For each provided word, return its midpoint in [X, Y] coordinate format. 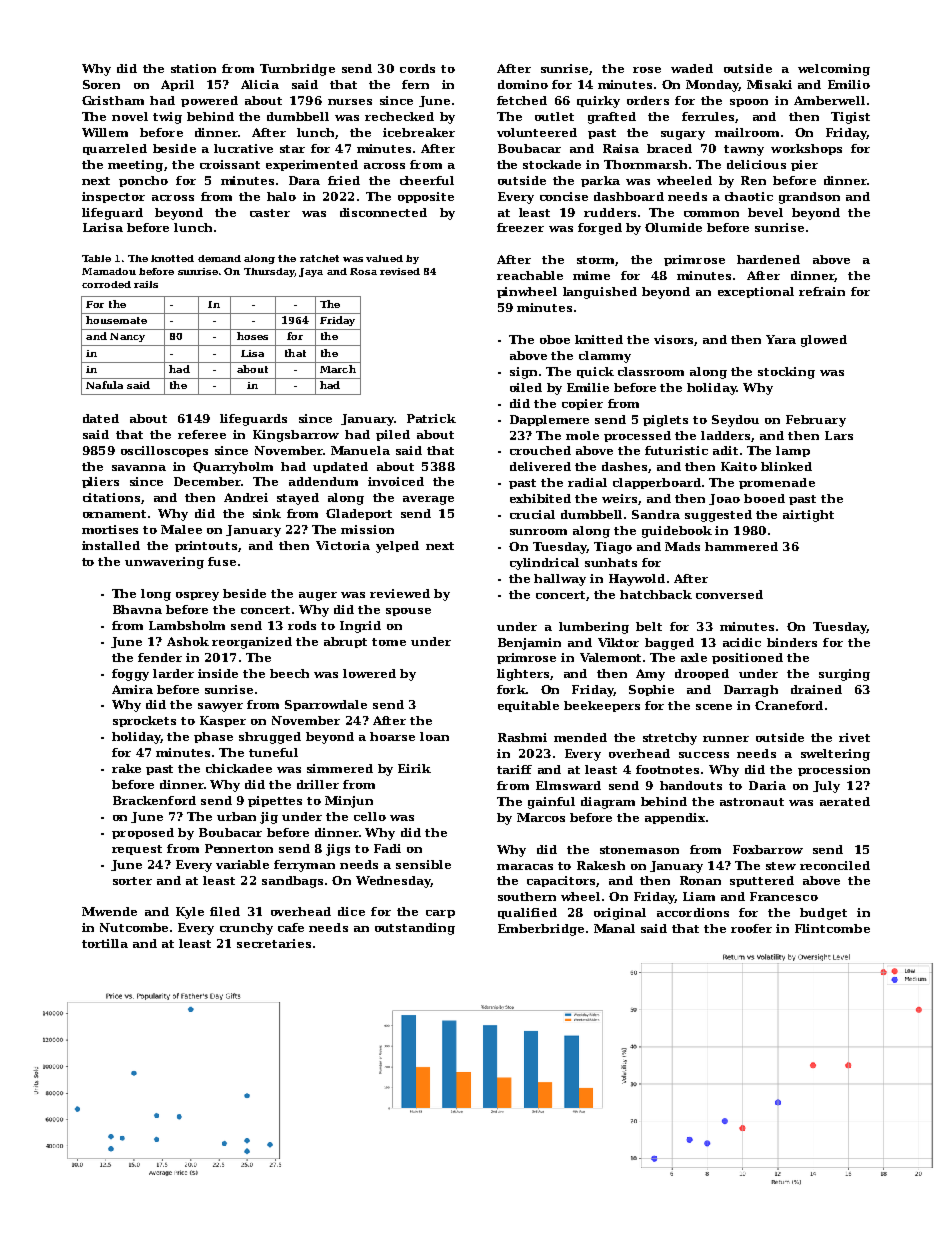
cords [417, 68]
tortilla [105, 943]
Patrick [431, 418]
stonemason [639, 850]
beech [289, 673]
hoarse [392, 736]
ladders [726, 436]
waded [692, 68]
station [193, 68]
